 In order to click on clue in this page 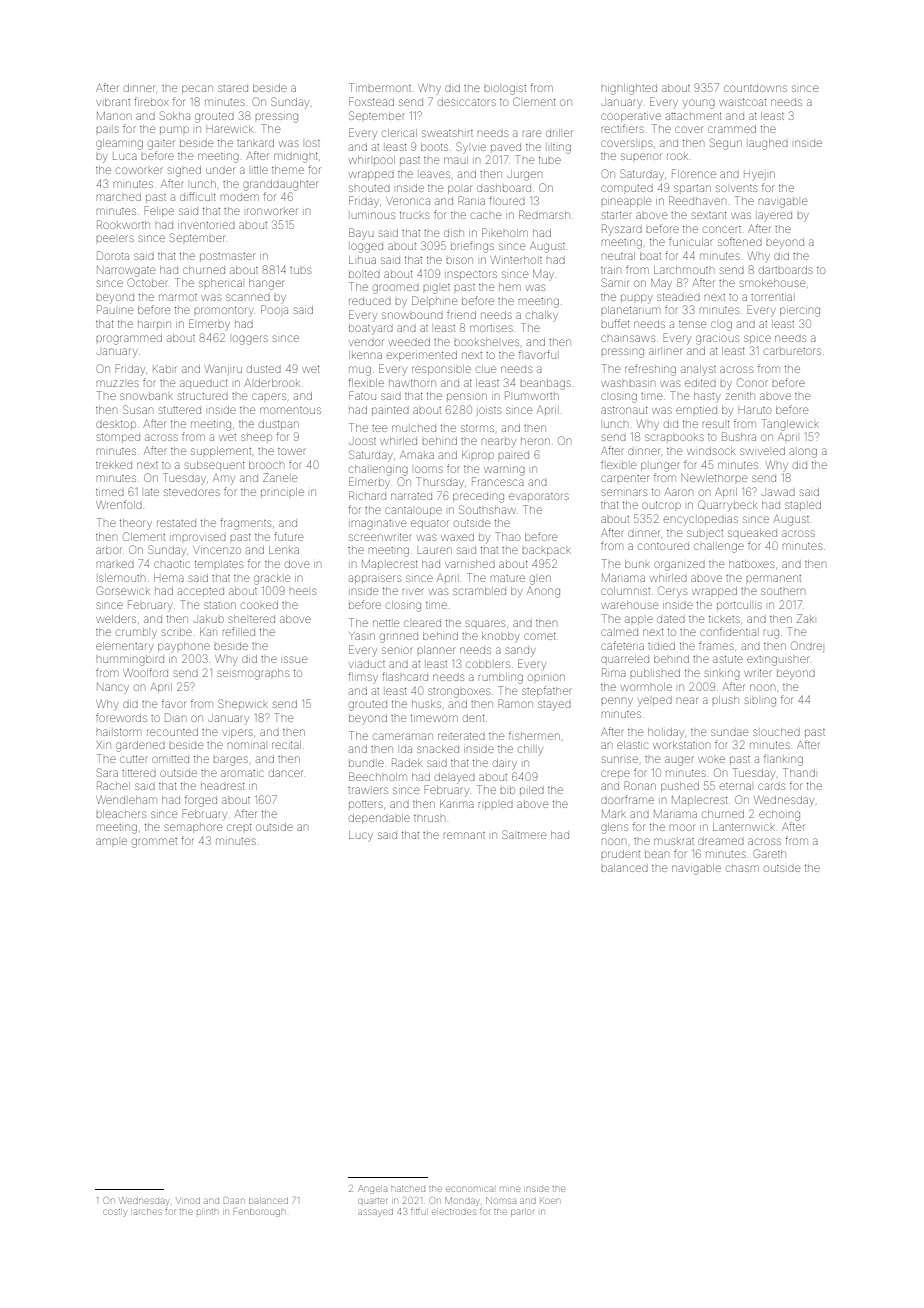, I will do `click(486, 369)`.
